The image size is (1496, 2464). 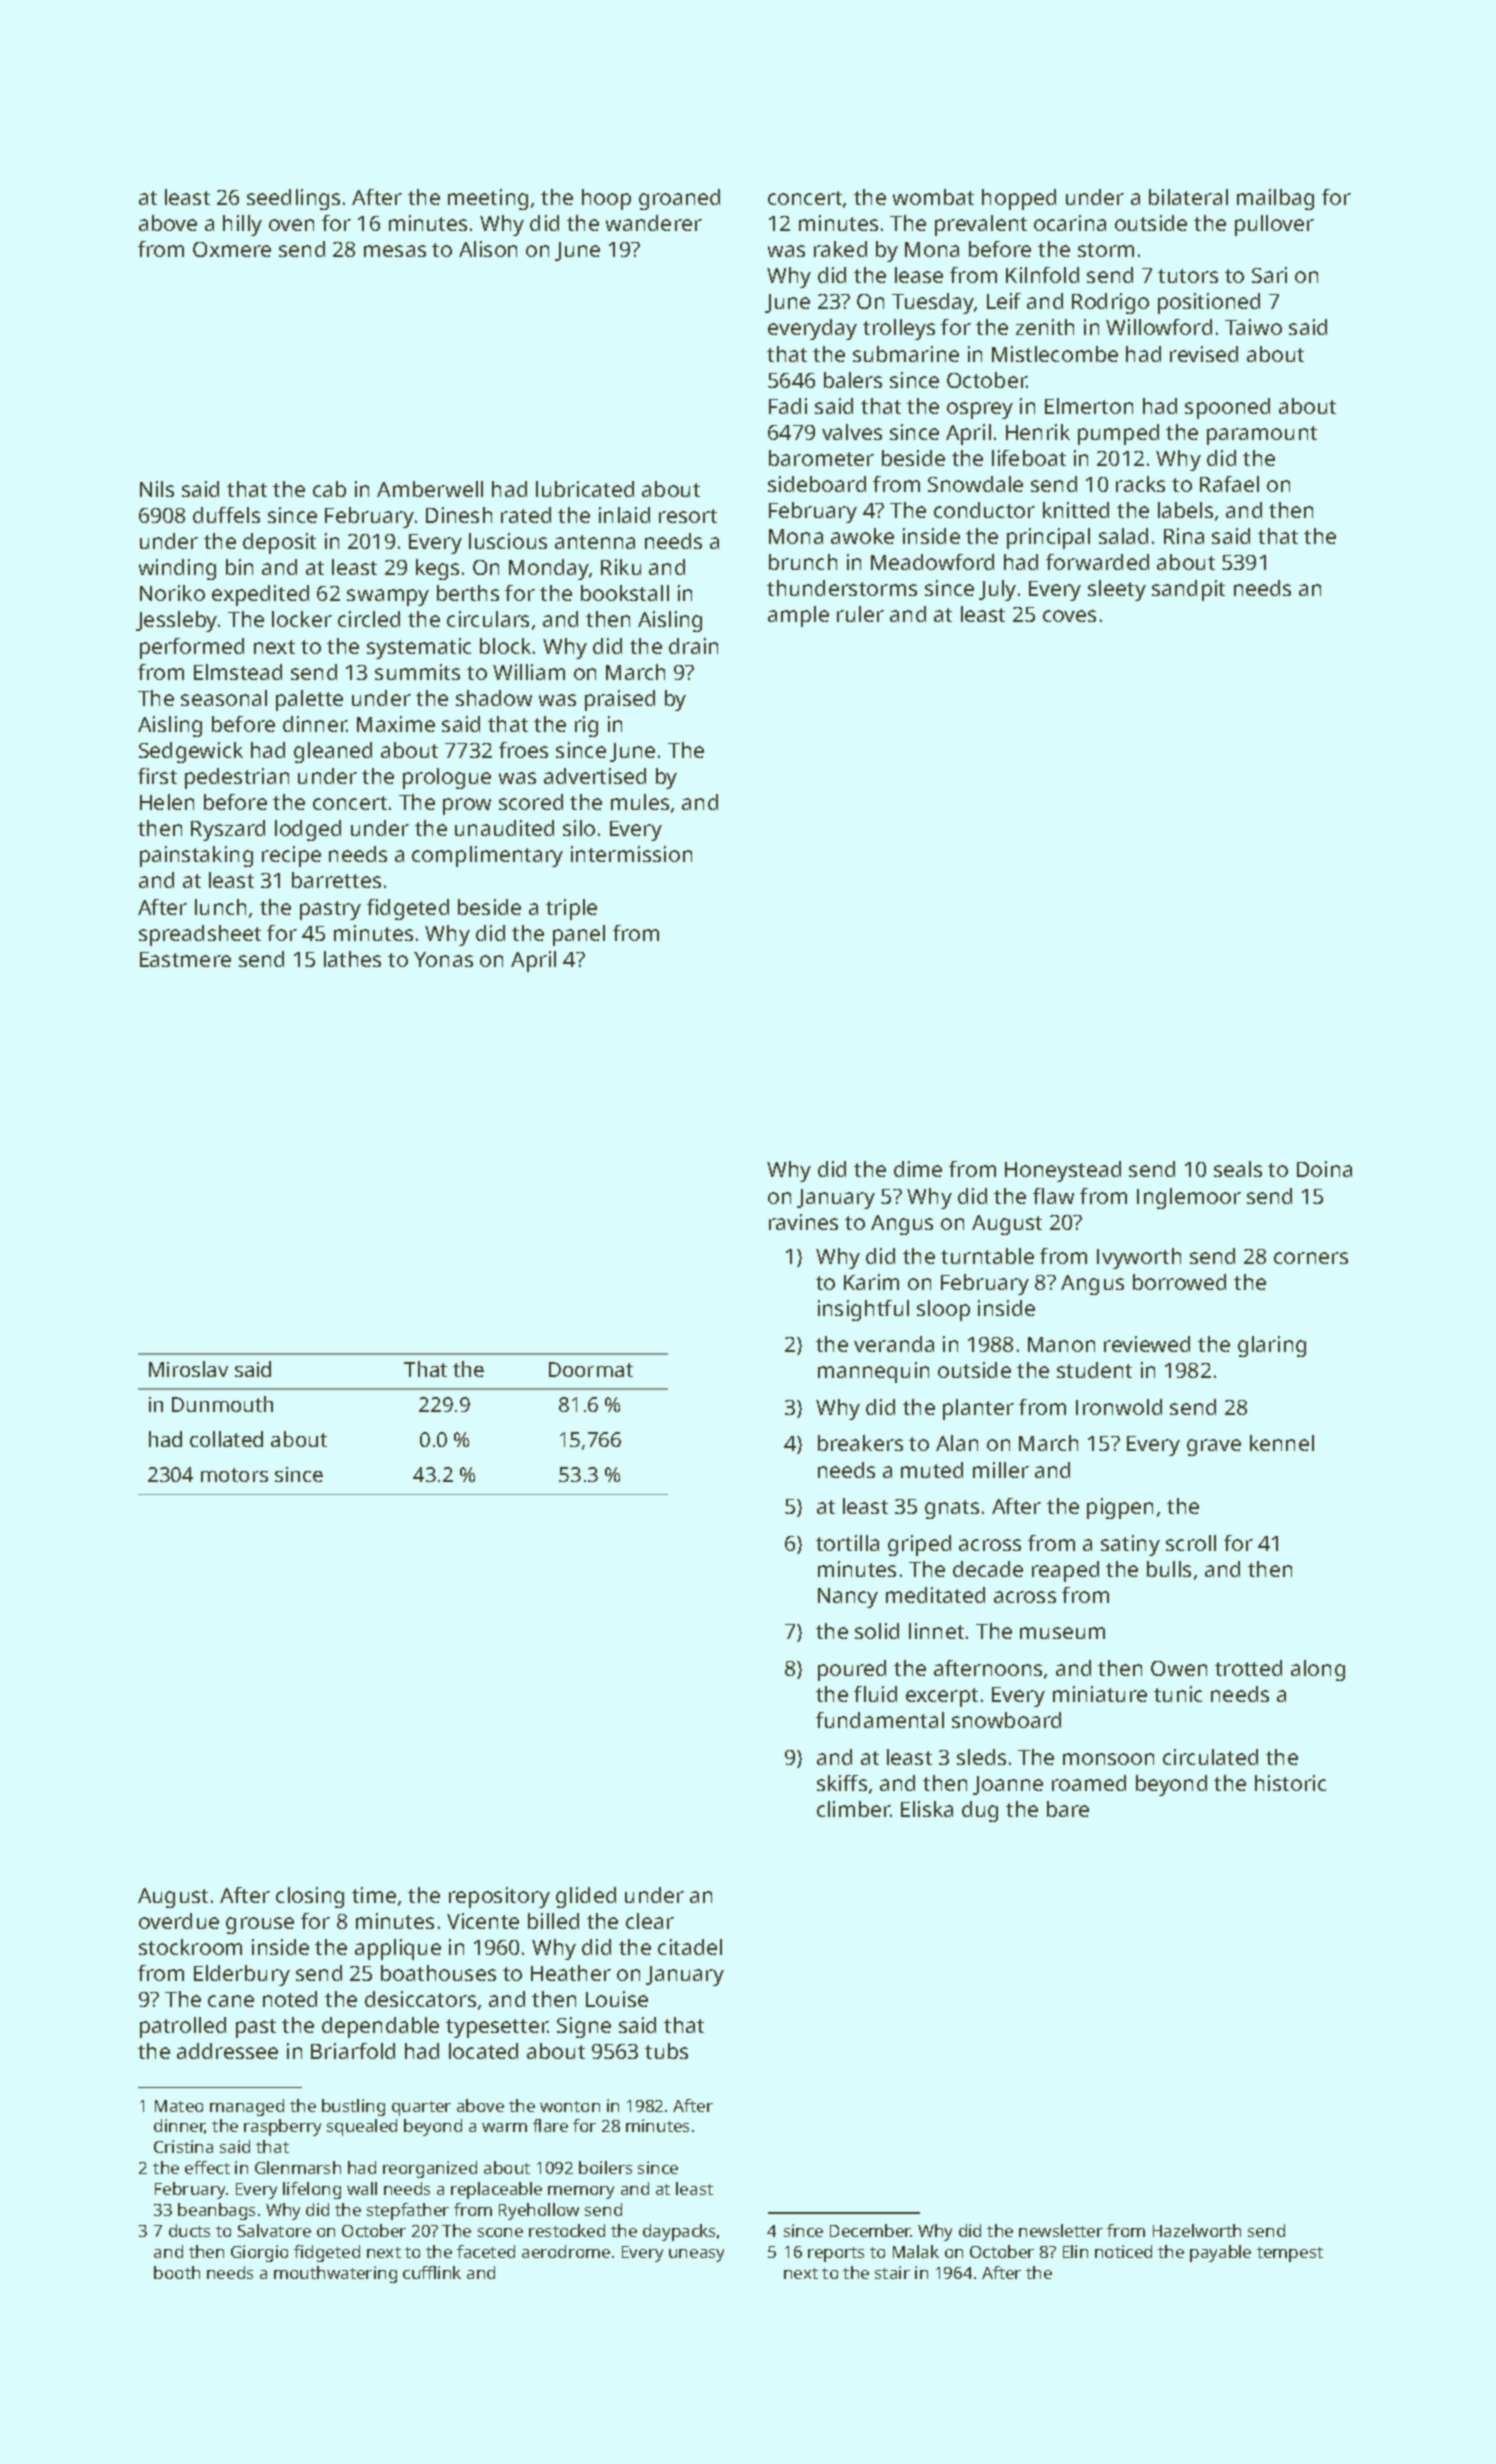 I want to click on seedlings, so click(x=293, y=199).
